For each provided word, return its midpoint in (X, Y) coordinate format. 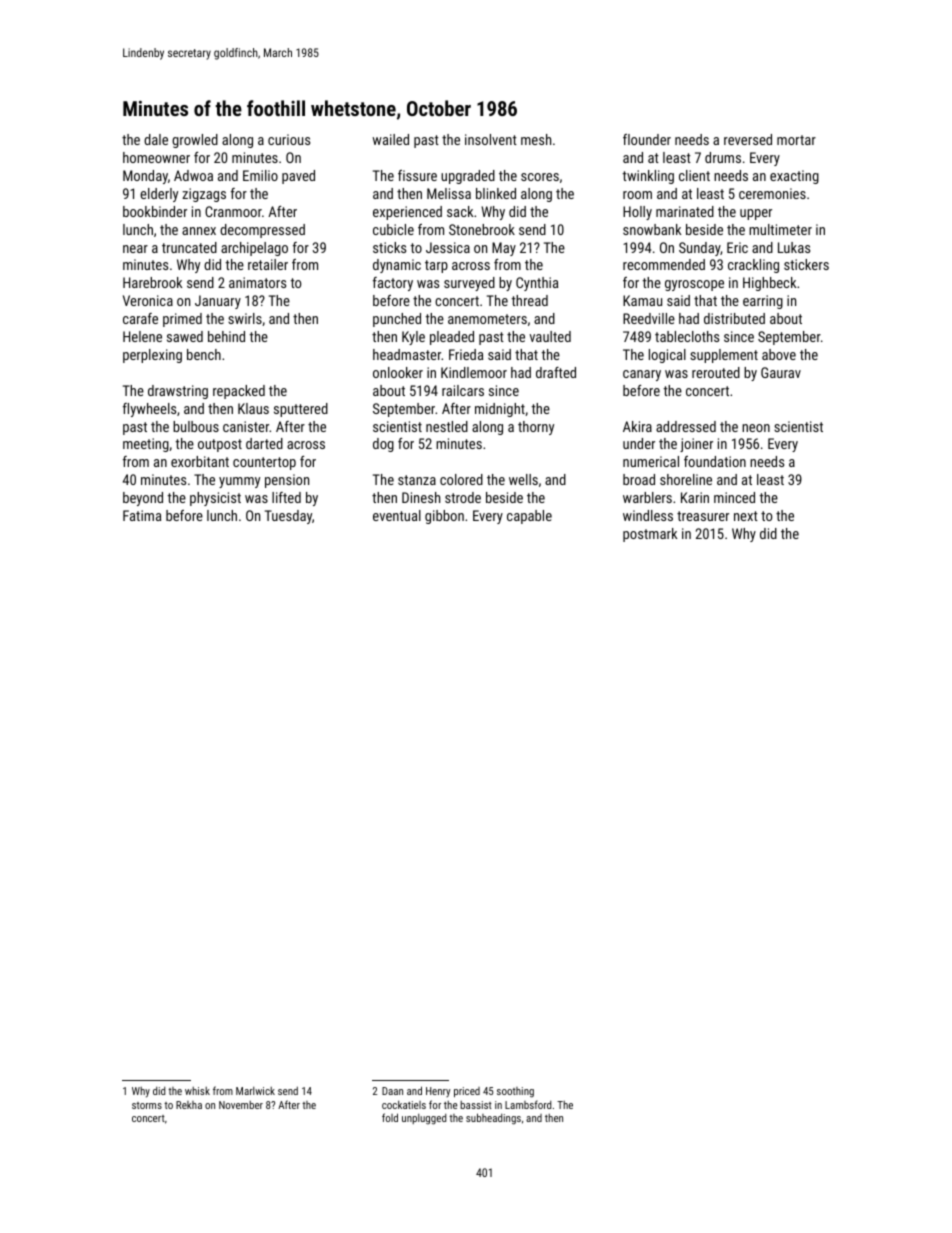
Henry (438, 1092)
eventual (397, 515)
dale (156, 139)
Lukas (794, 247)
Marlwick (255, 1091)
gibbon (444, 517)
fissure (417, 175)
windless (648, 515)
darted (264, 443)
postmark (650, 535)
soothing (515, 1092)
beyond (143, 499)
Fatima (142, 515)
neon (756, 428)
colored (461, 479)
